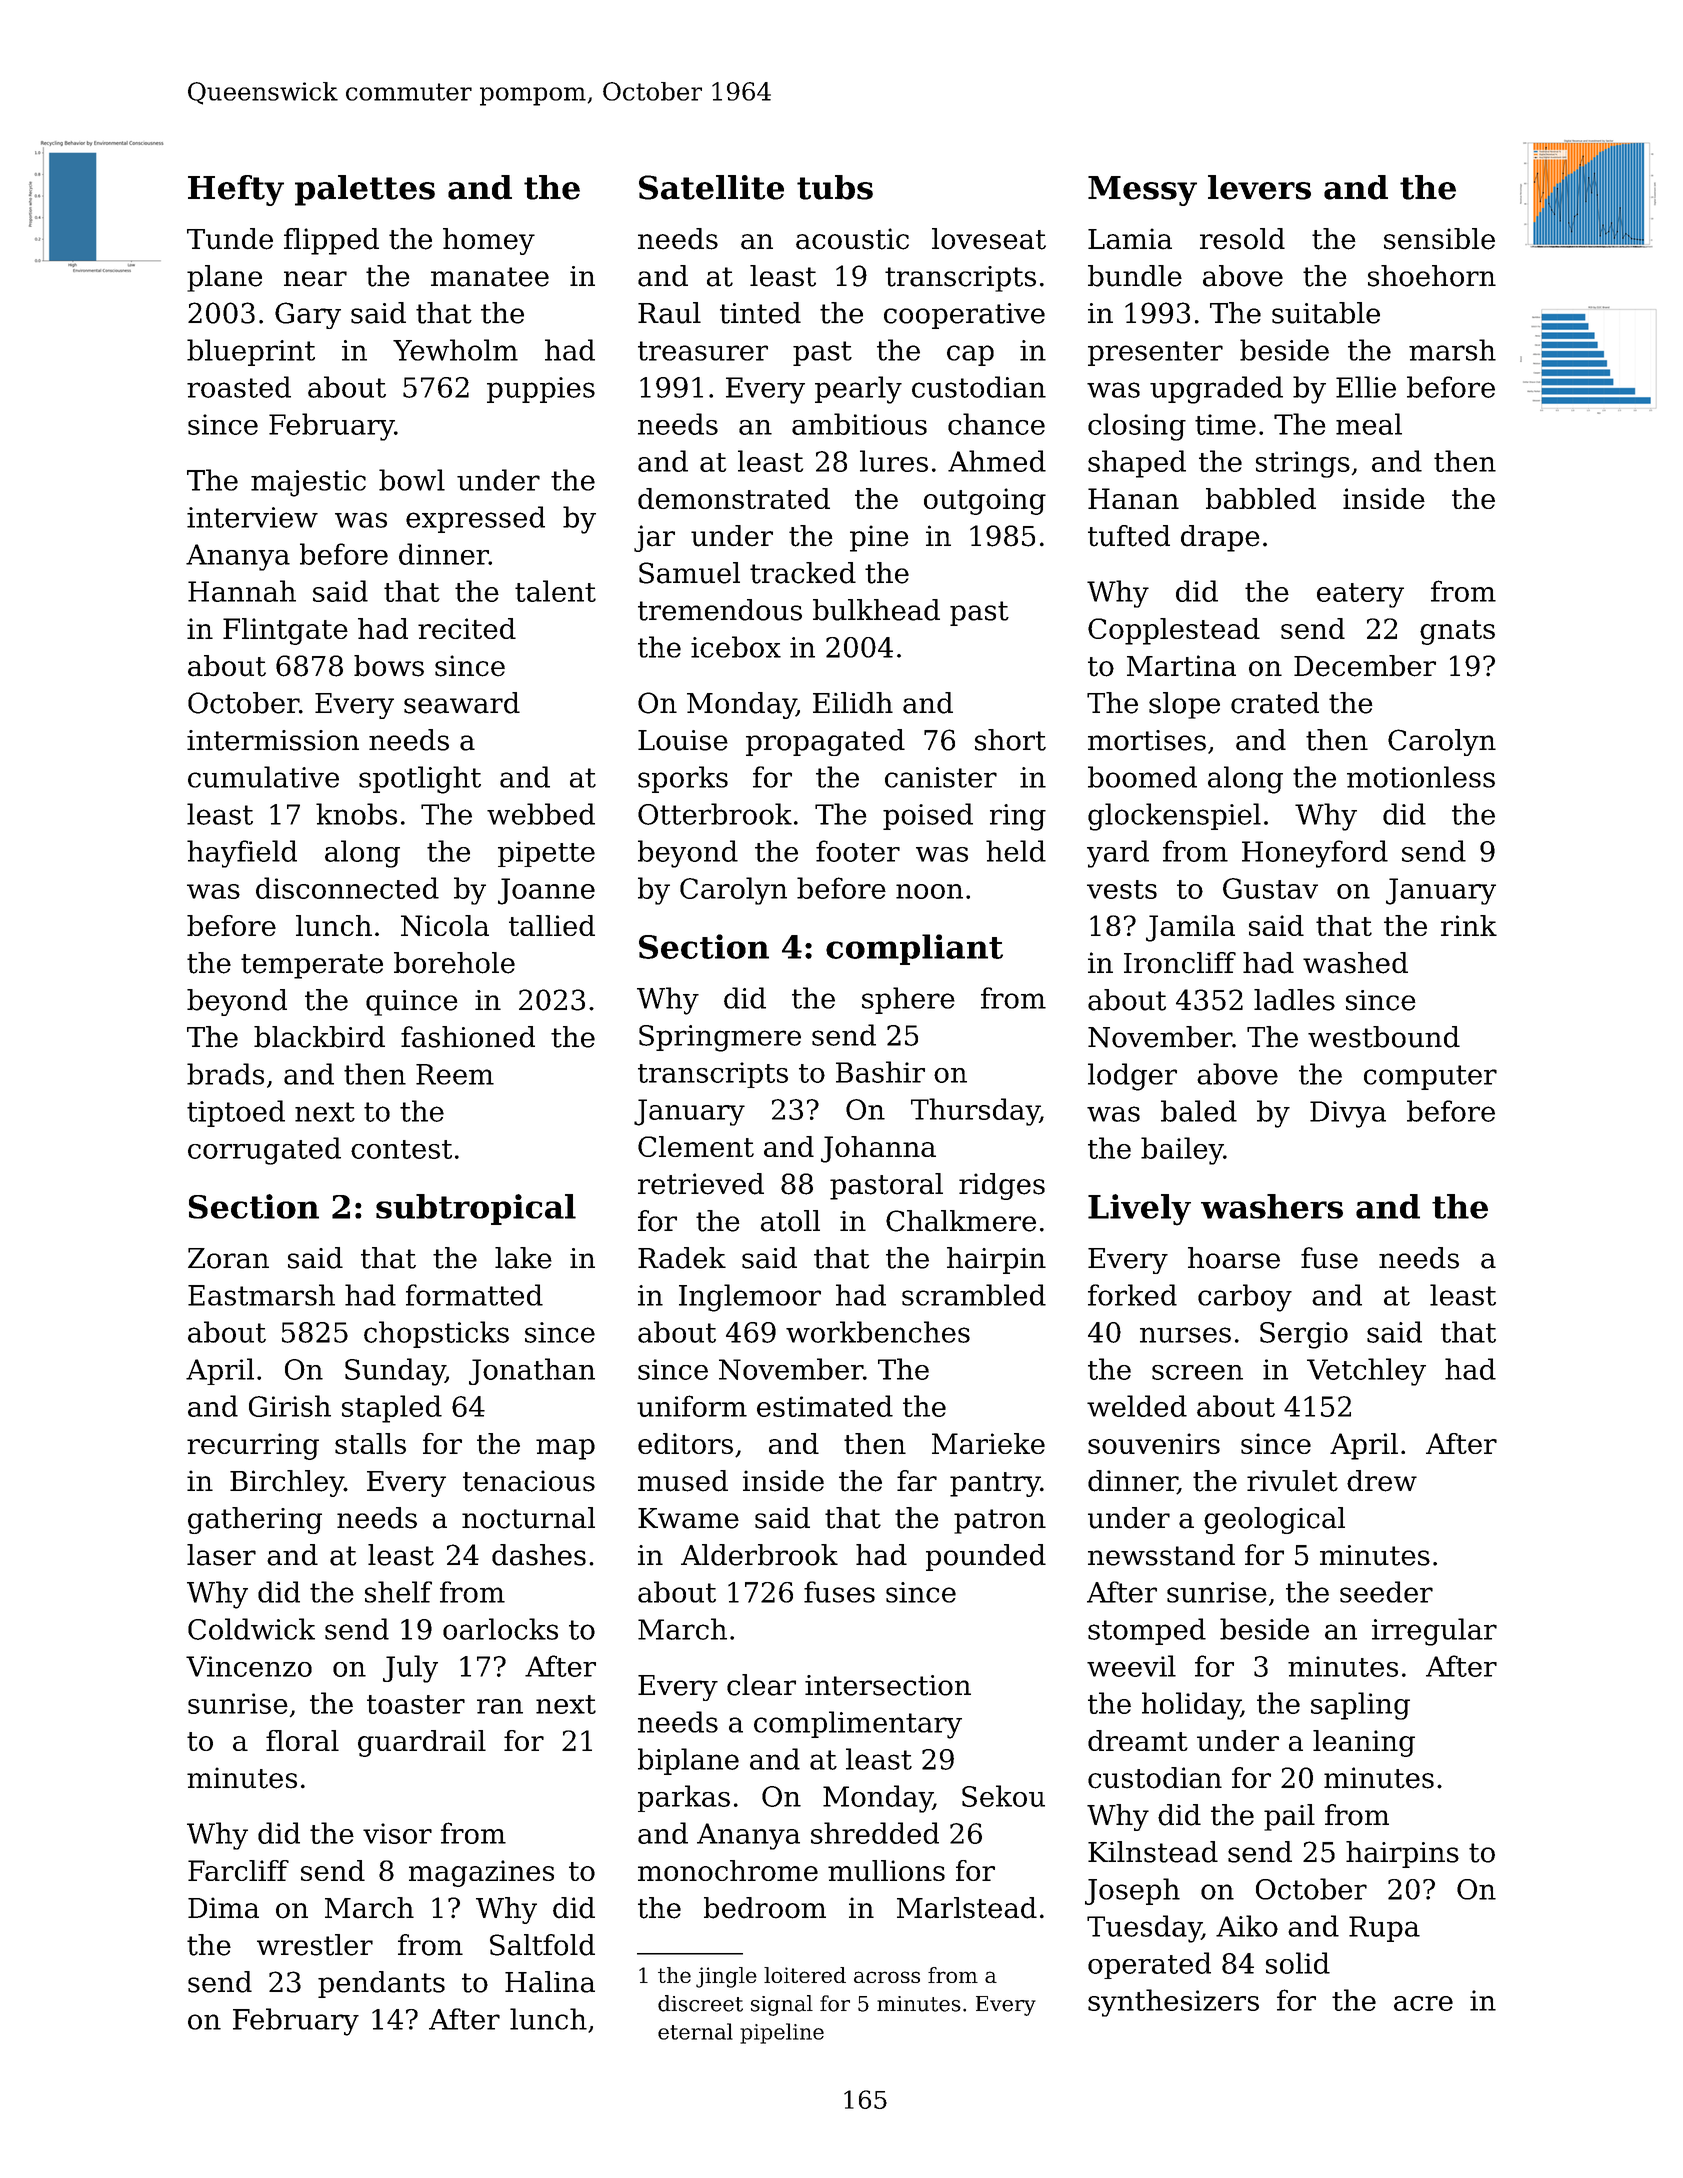 The height and width of the screenshot is (2178, 1683). I want to click on Sekou, so click(1003, 1796).
